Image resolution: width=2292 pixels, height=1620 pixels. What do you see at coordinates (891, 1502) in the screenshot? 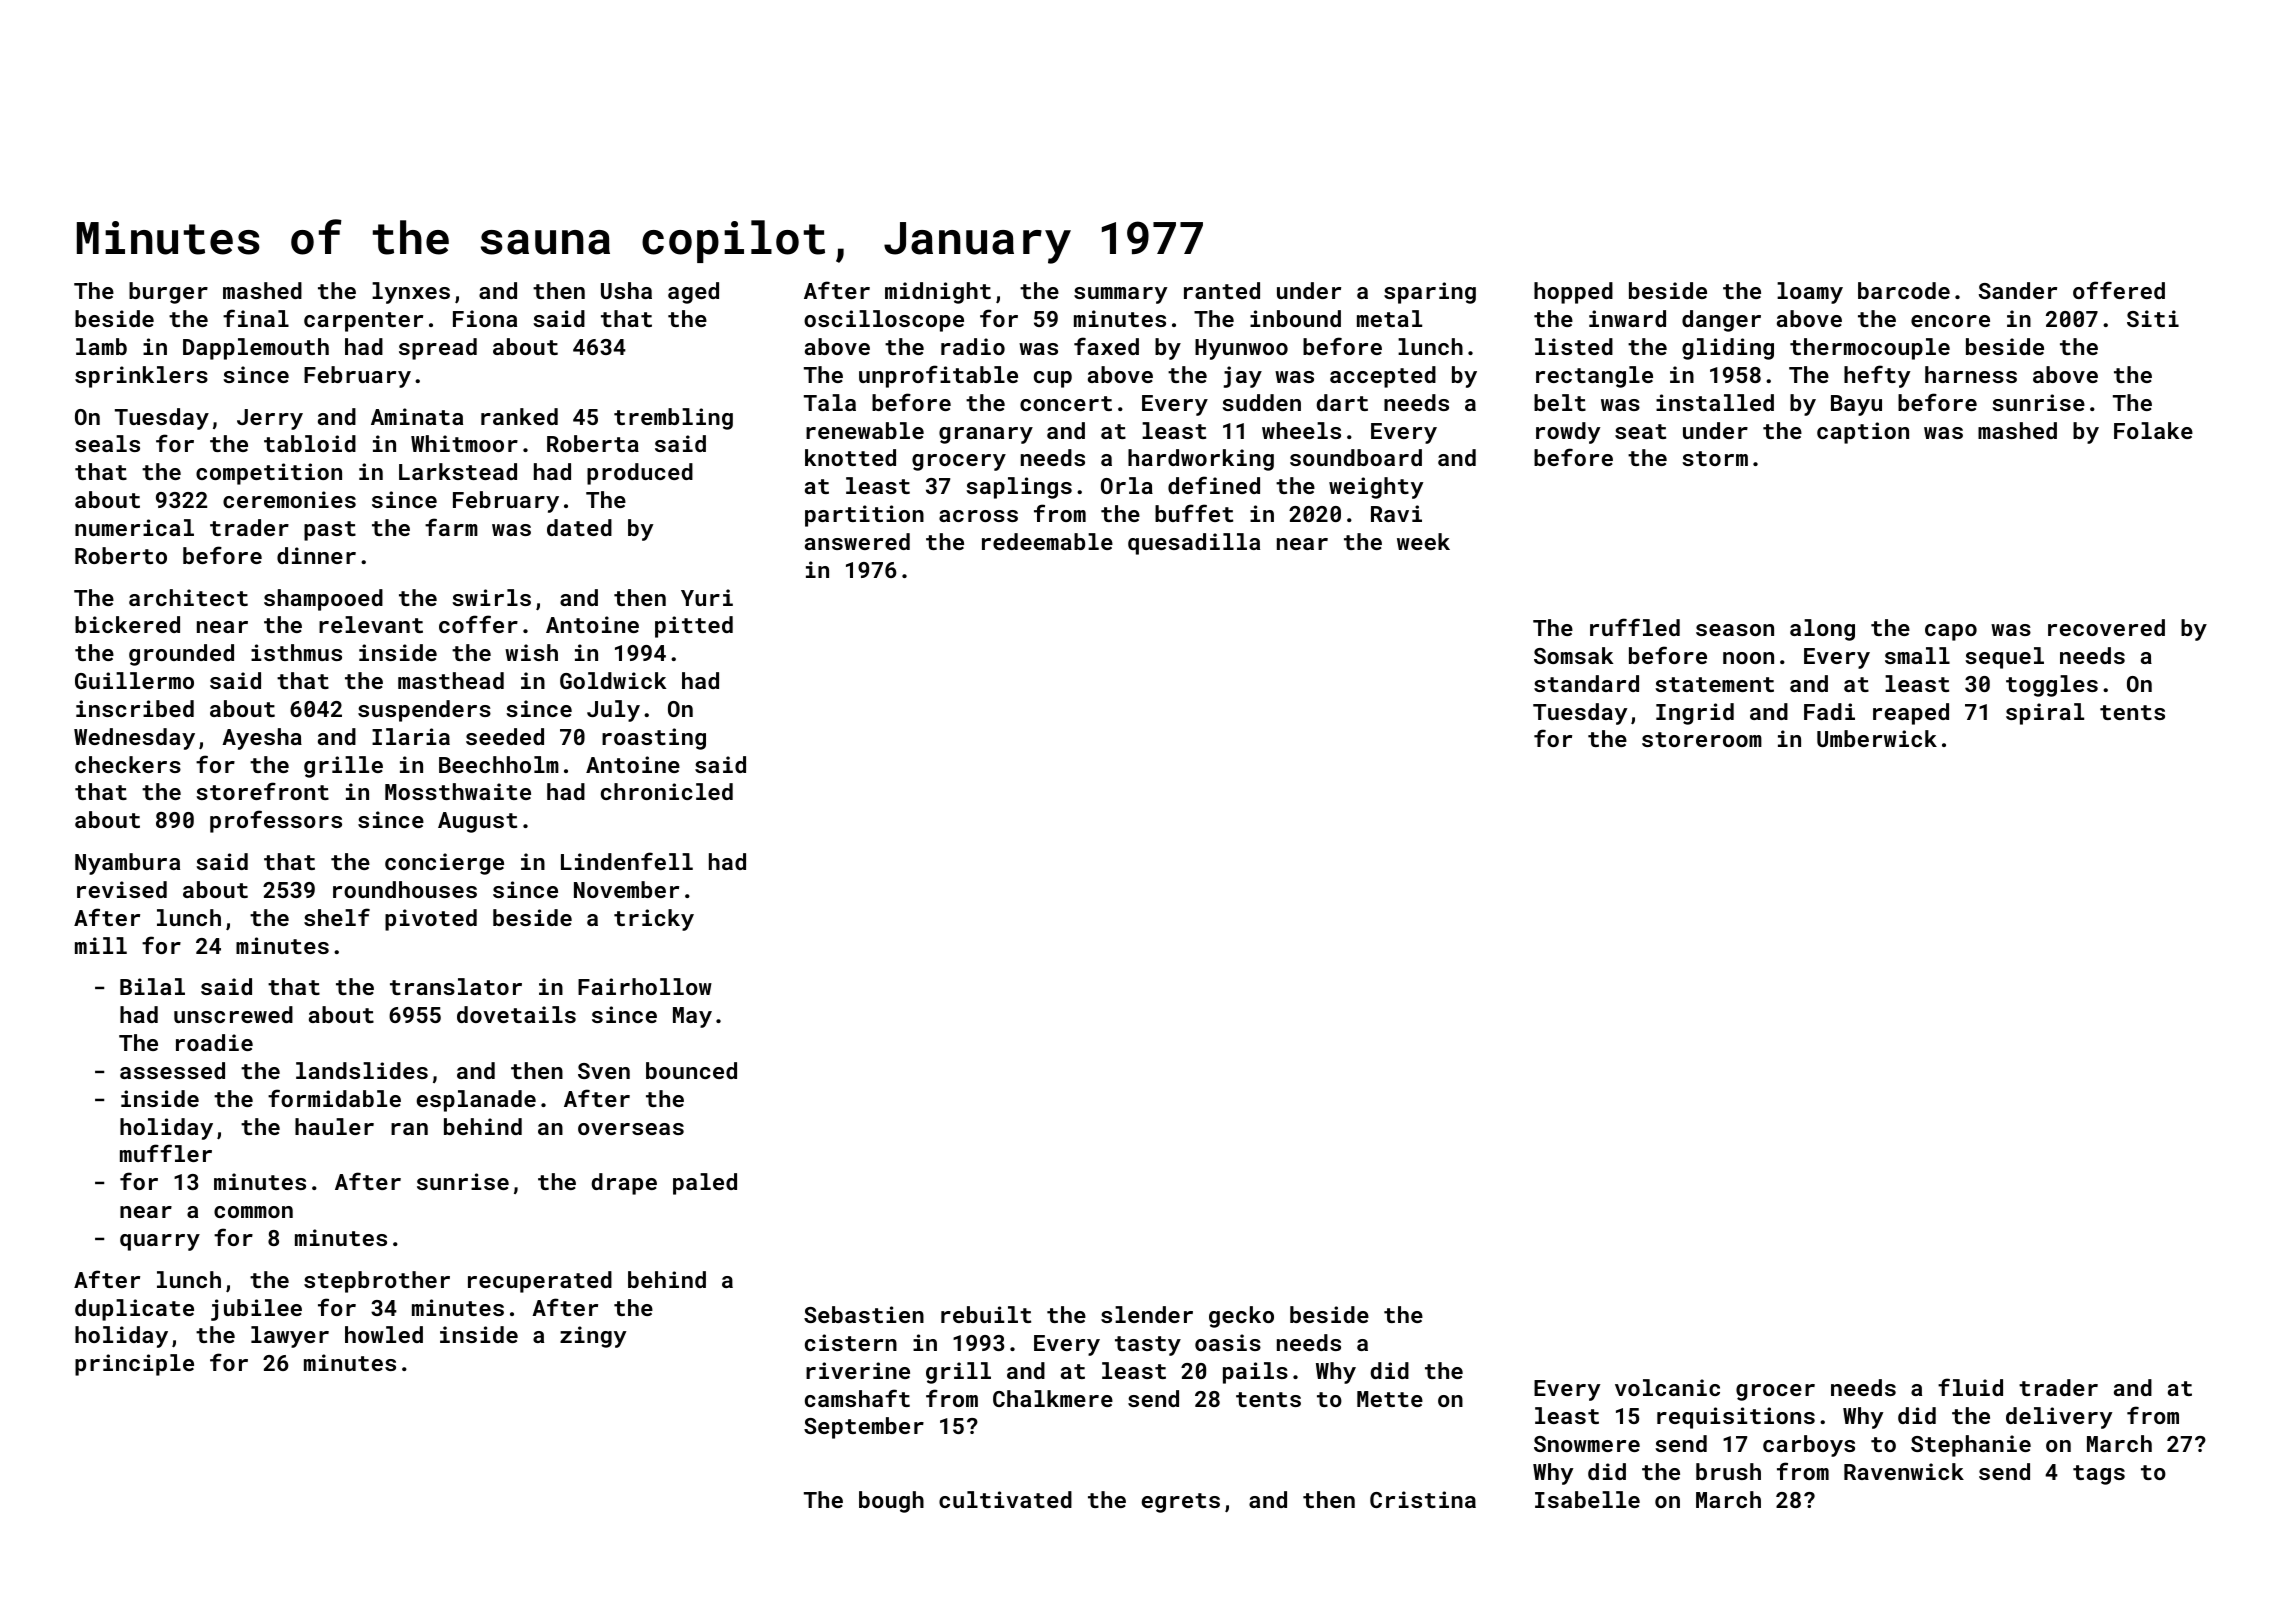
I see `bough` at bounding box center [891, 1502].
